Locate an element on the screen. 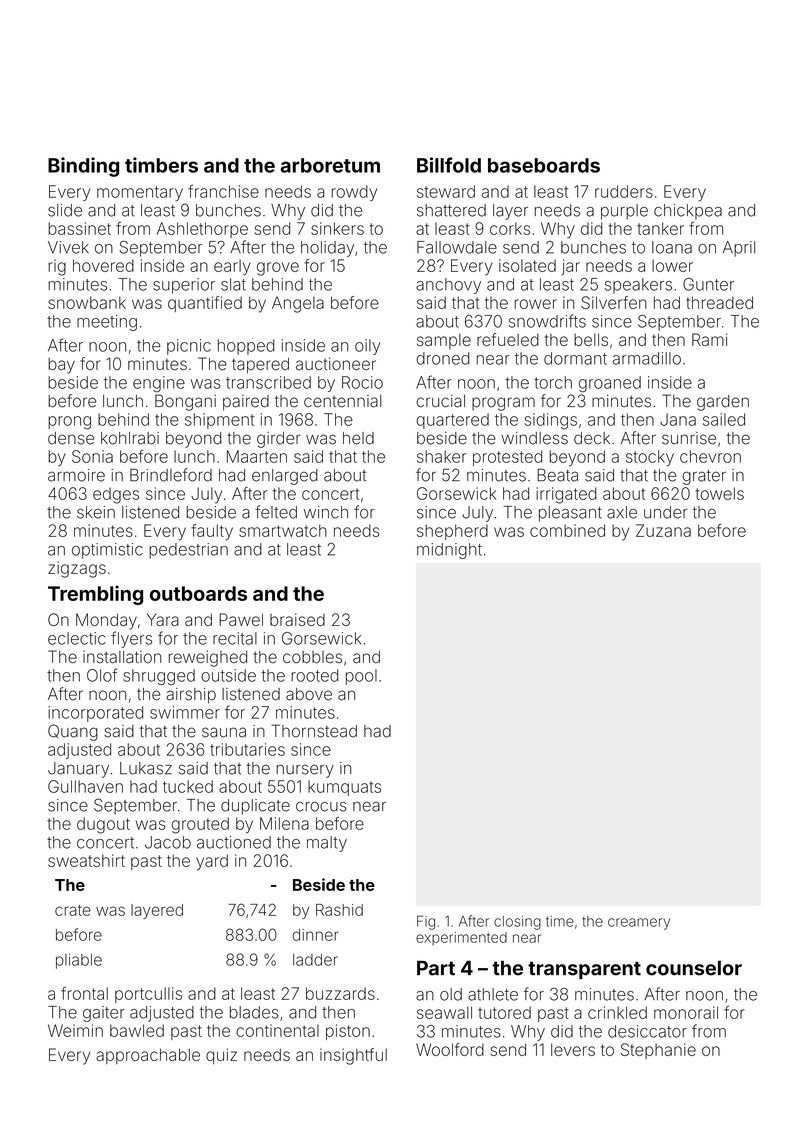 The image size is (808, 1146). sinkers is located at coordinates (337, 228).
